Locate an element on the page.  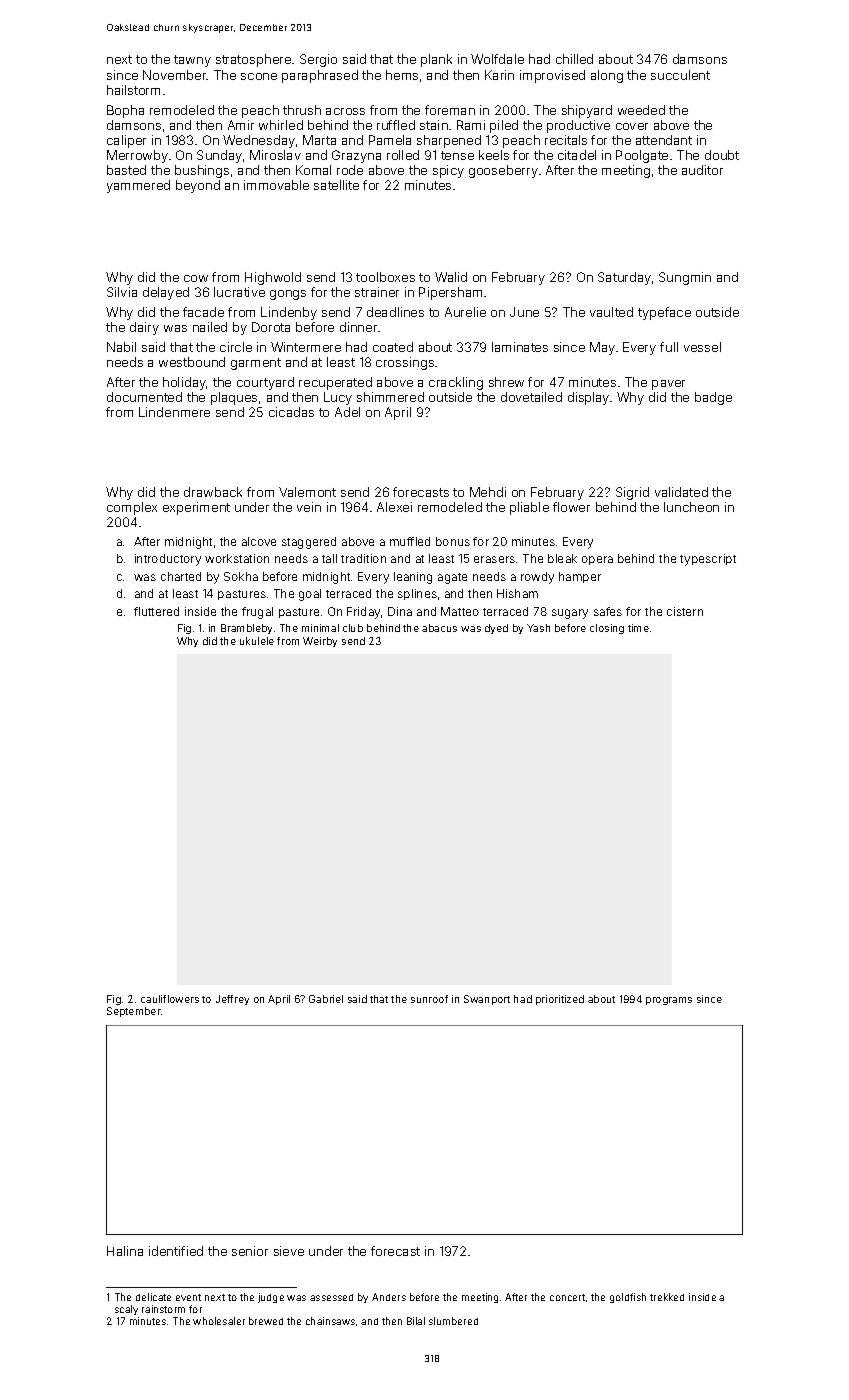
spicy is located at coordinates (448, 171).
